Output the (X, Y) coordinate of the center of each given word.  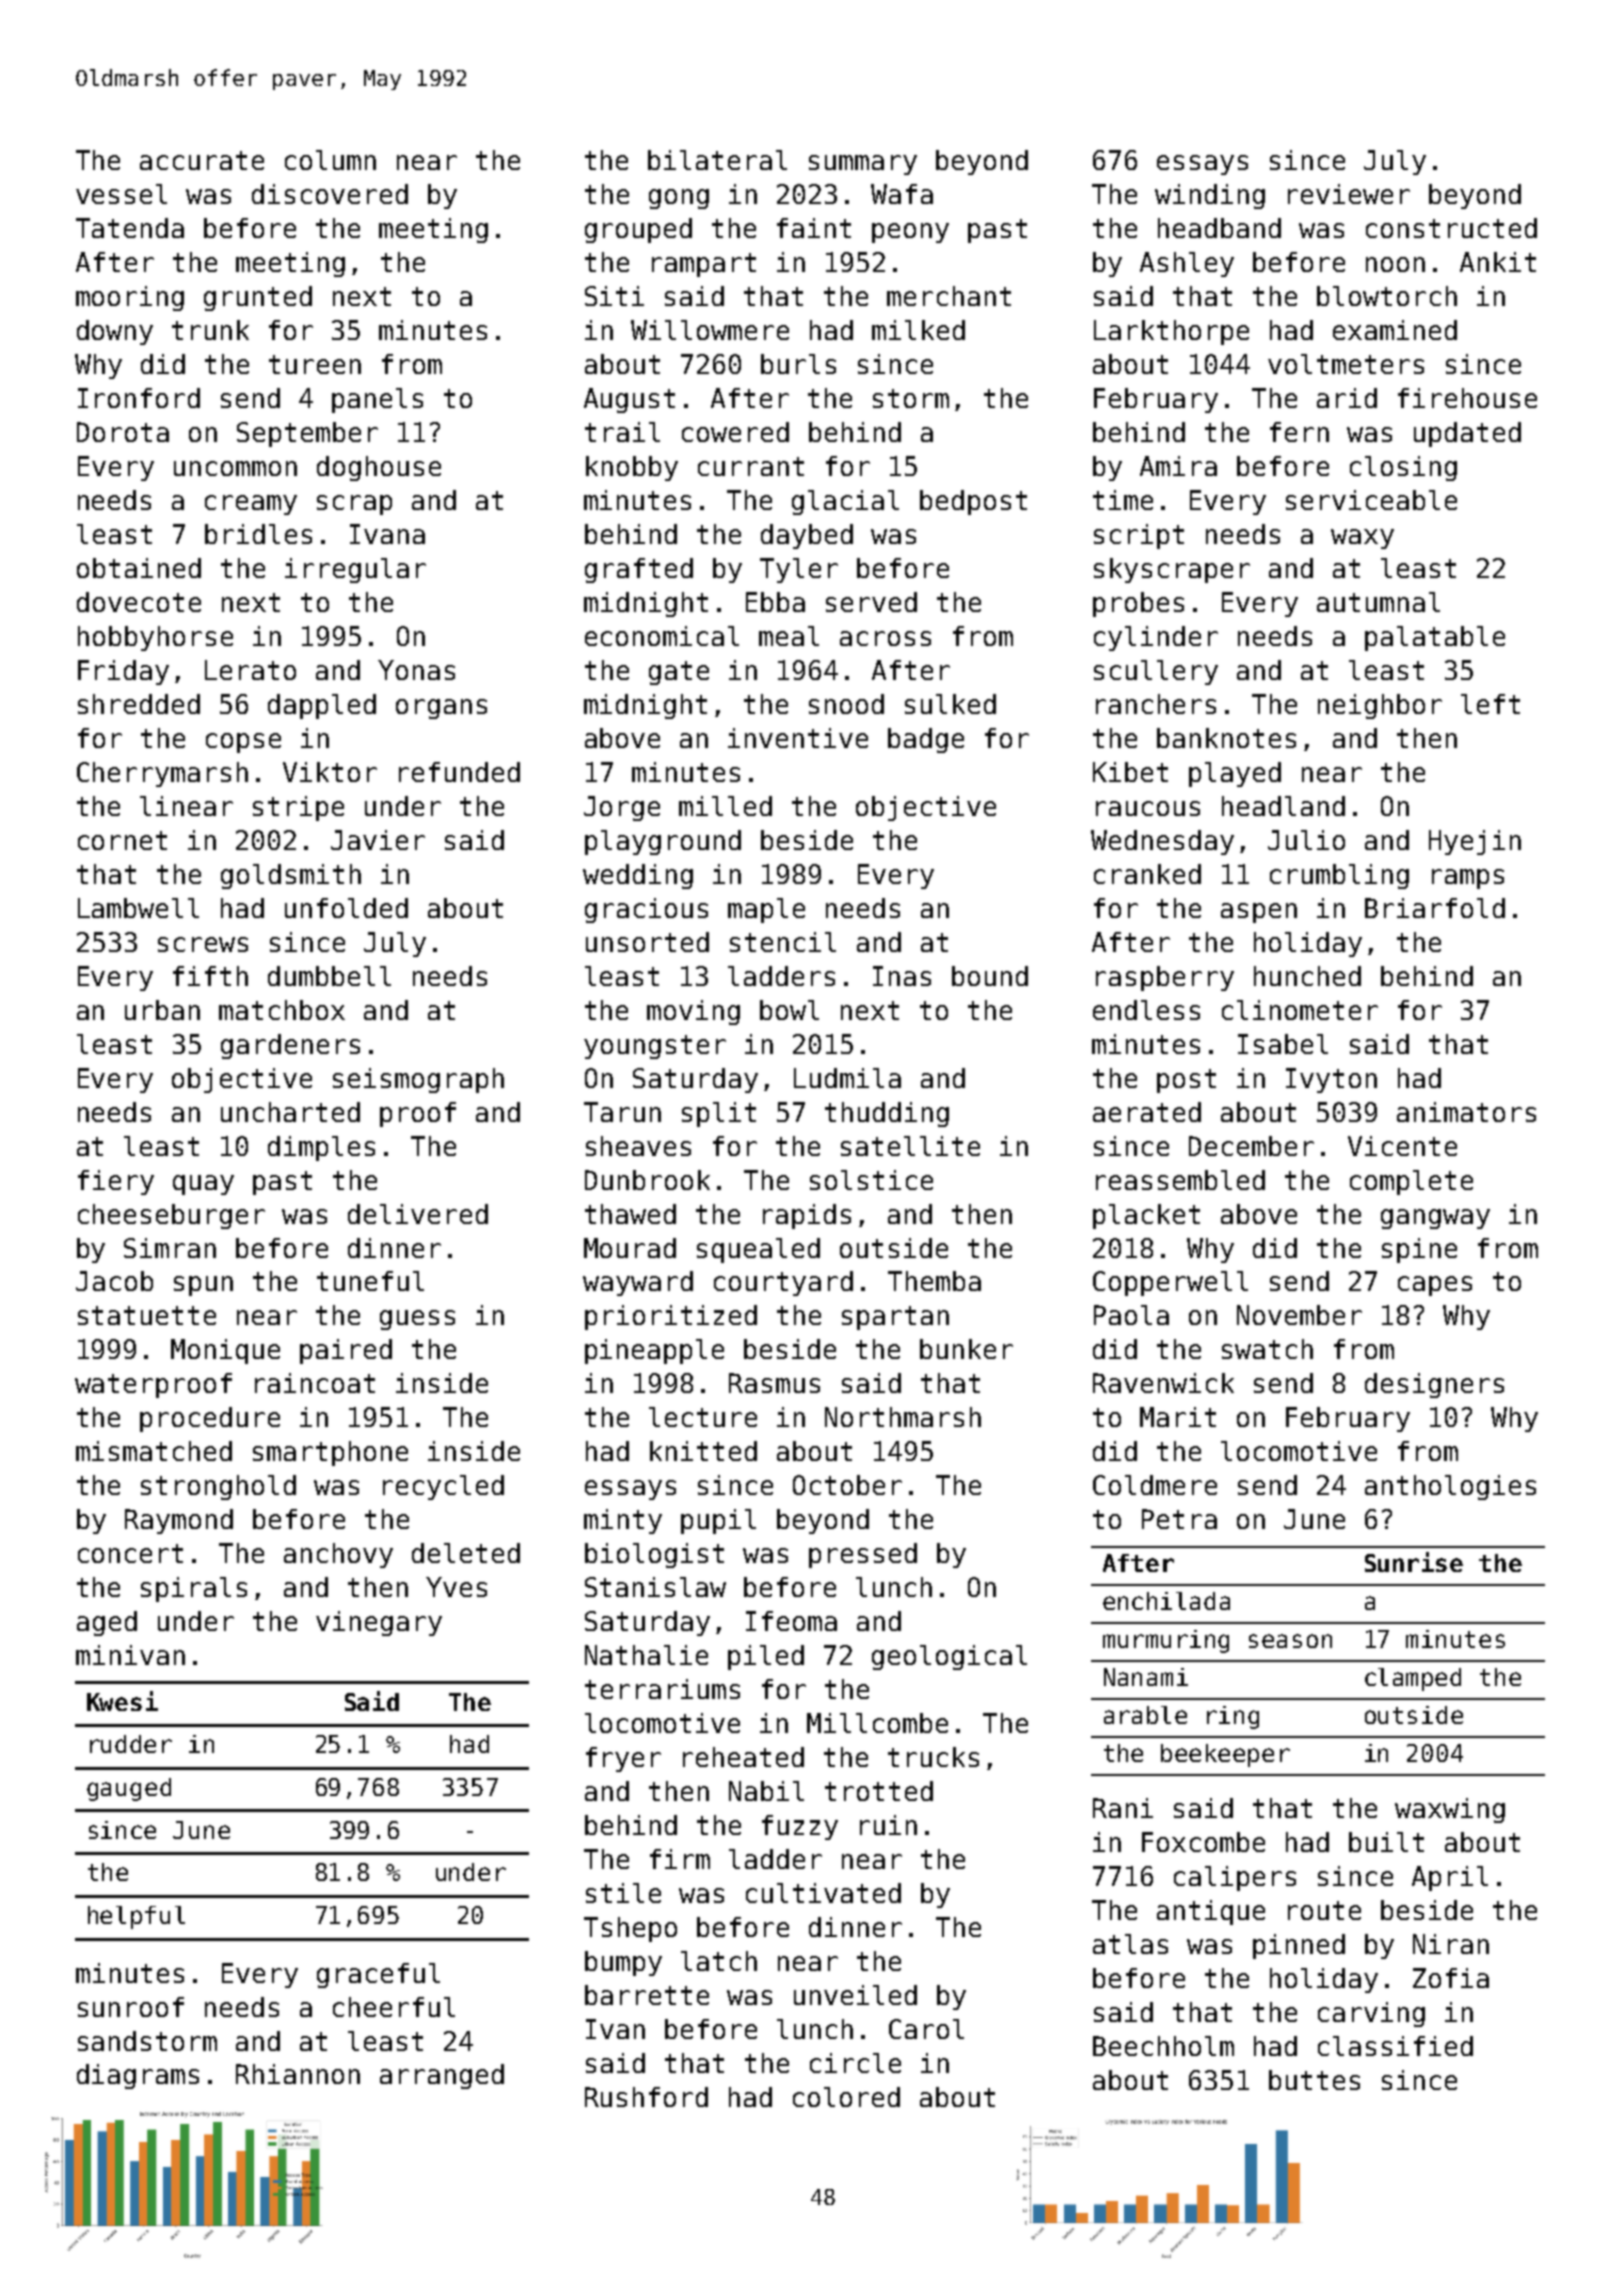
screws (203, 944)
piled (766, 1657)
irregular (355, 570)
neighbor (1380, 706)
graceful (378, 1975)
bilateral (717, 160)
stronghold (218, 1487)
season (1290, 1641)
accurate (202, 160)
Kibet (1130, 772)
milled (725, 806)
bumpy (623, 1963)
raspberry (1165, 978)
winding (1210, 196)
